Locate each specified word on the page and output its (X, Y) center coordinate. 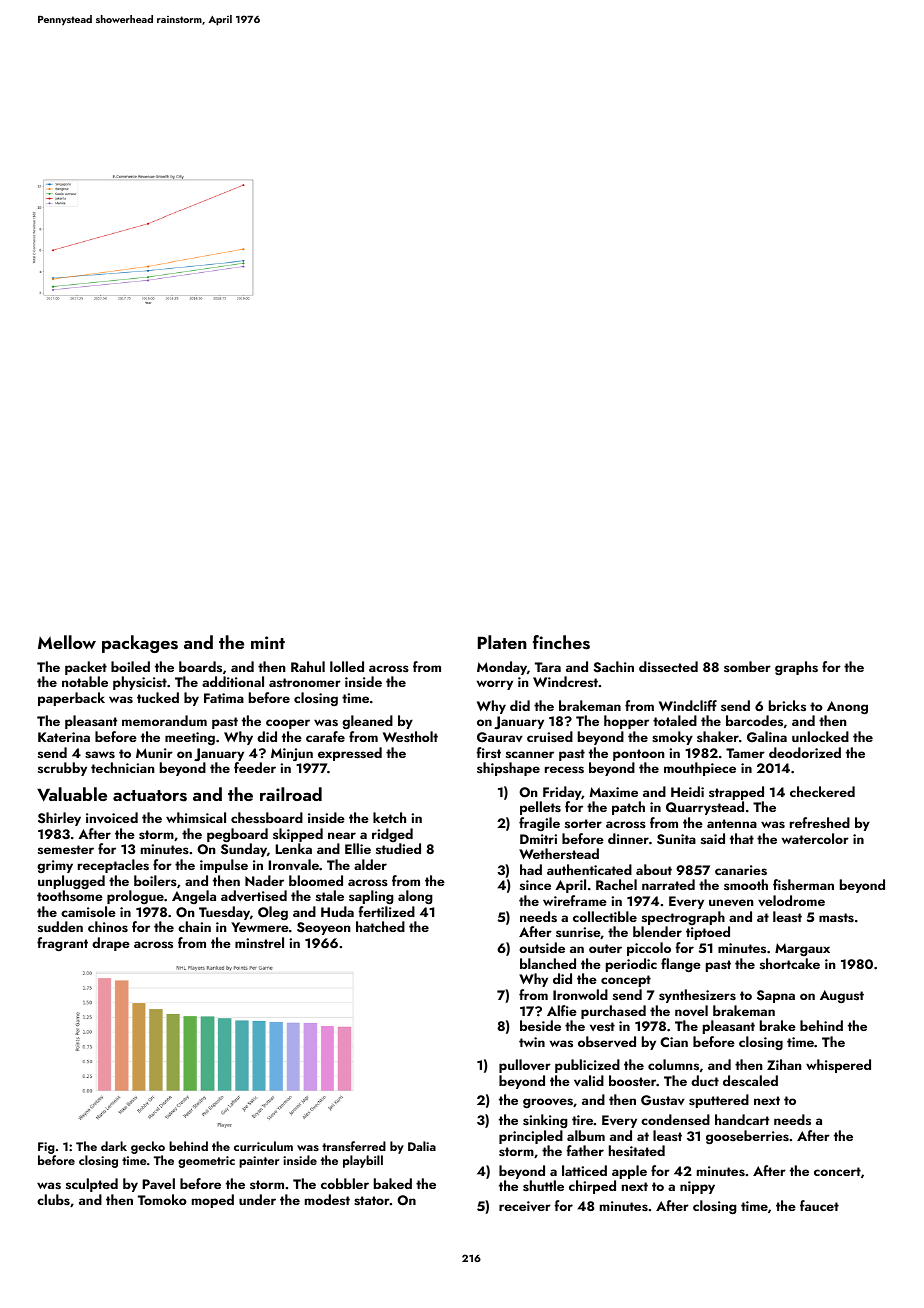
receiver (525, 1206)
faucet (819, 1205)
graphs (796, 668)
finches (561, 642)
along (415, 897)
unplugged (71, 882)
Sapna (776, 996)
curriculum (263, 1146)
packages (140, 644)
